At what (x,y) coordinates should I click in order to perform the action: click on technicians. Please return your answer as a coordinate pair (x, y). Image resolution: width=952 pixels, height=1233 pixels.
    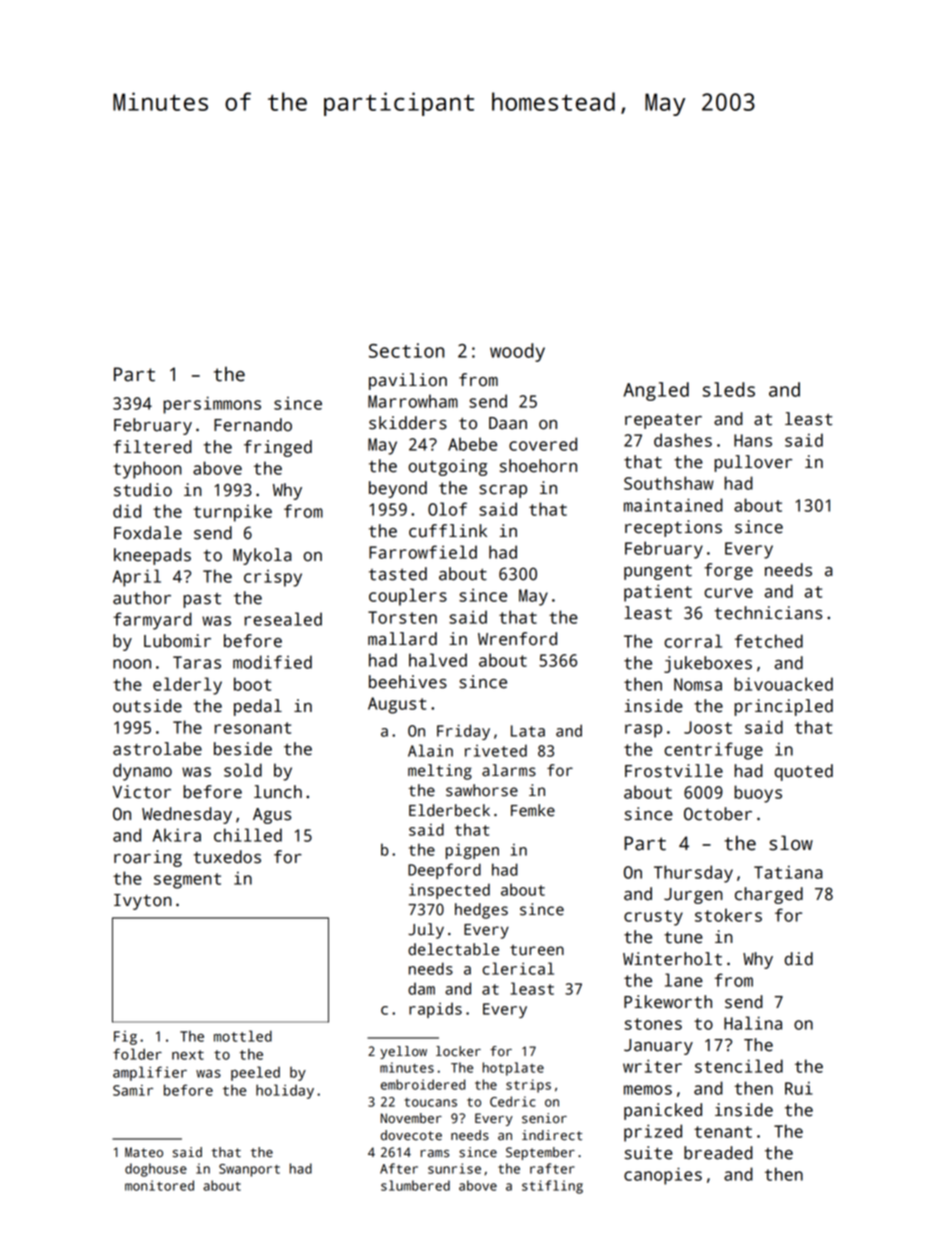
    Looking at the image, I should click on (768, 613).
